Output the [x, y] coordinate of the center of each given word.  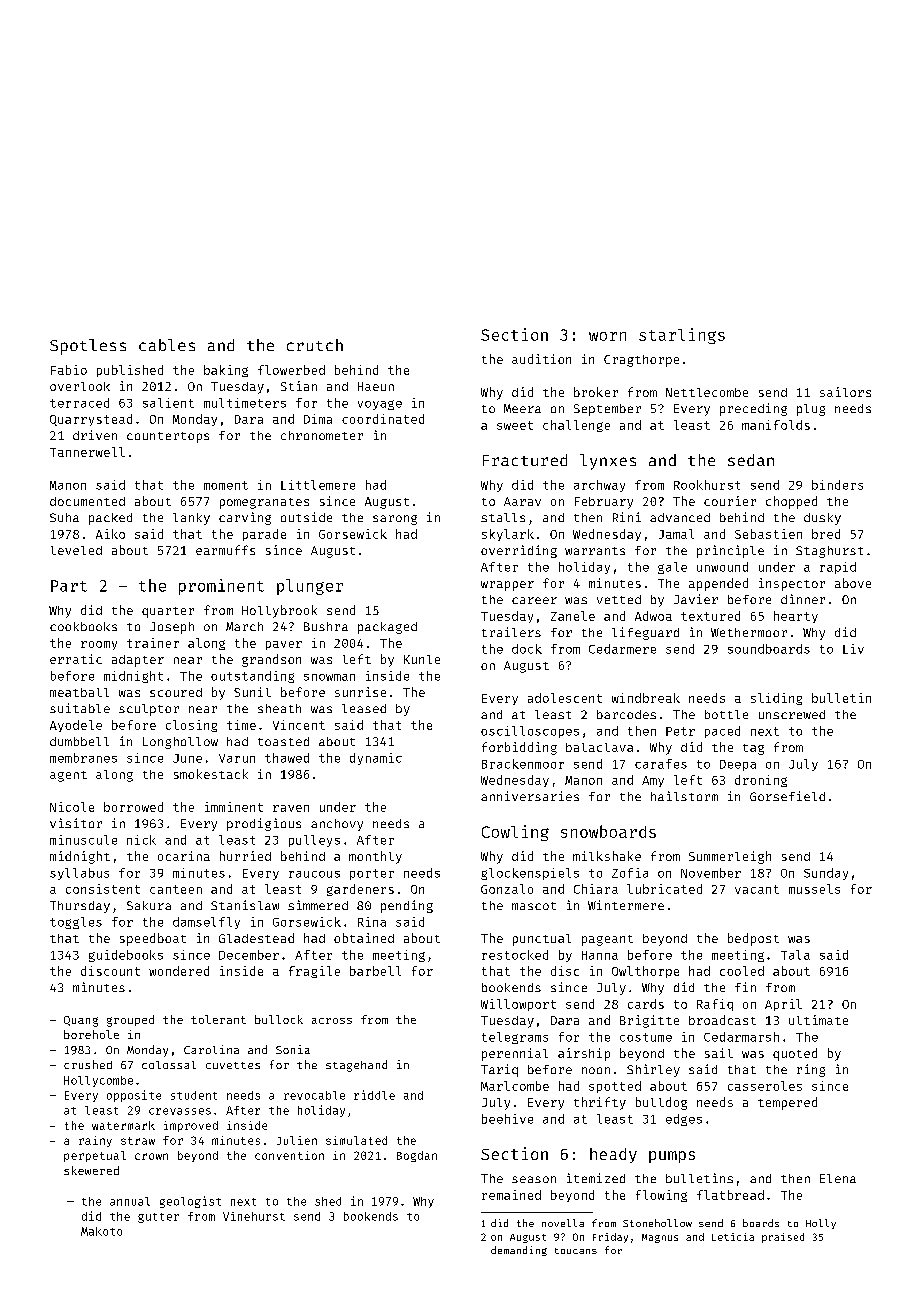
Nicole [72, 807]
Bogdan [417, 1156]
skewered [91, 1170]
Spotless [88, 347]
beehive [507, 1119]
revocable [314, 1095]
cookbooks [83, 626]
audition [541, 359]
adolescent [565, 698]
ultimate [818, 1020]
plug [811, 410]
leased [364, 708]
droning [761, 781]
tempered [787, 1103]
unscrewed [792, 714]
